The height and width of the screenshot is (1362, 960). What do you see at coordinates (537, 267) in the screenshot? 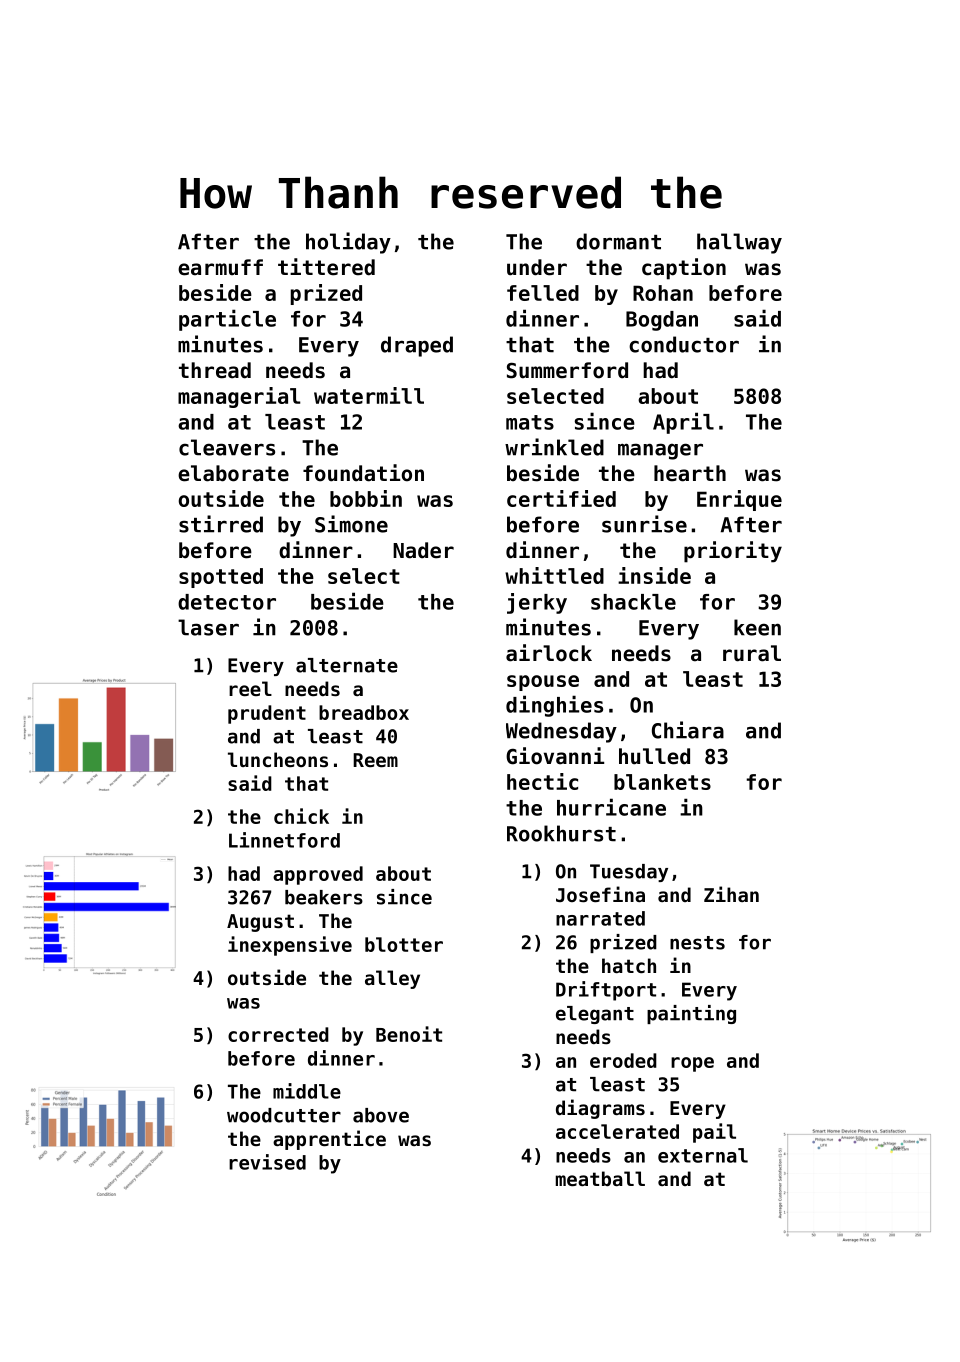
I see `under` at bounding box center [537, 267].
